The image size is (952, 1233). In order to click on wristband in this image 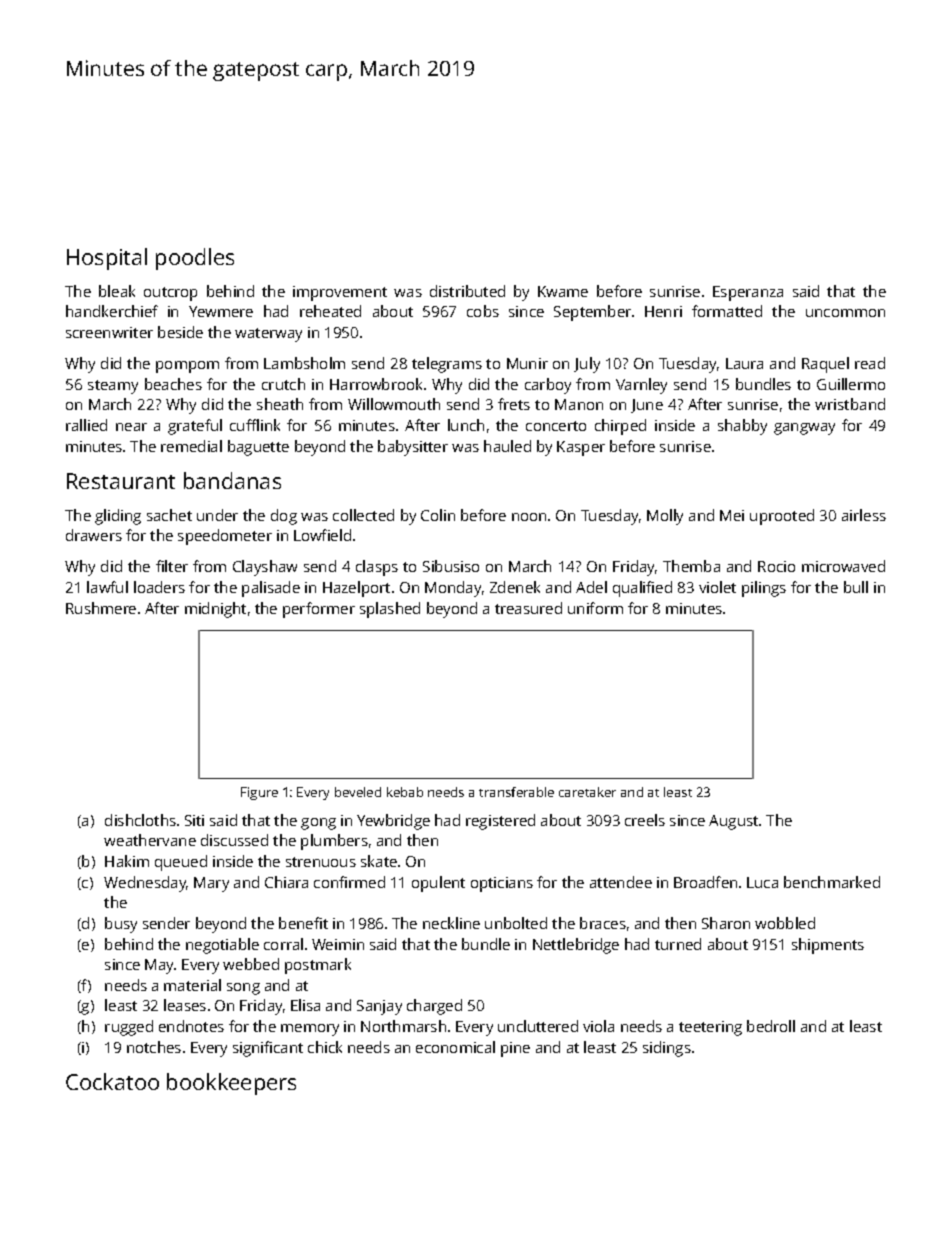, I will do `click(850, 404)`.
